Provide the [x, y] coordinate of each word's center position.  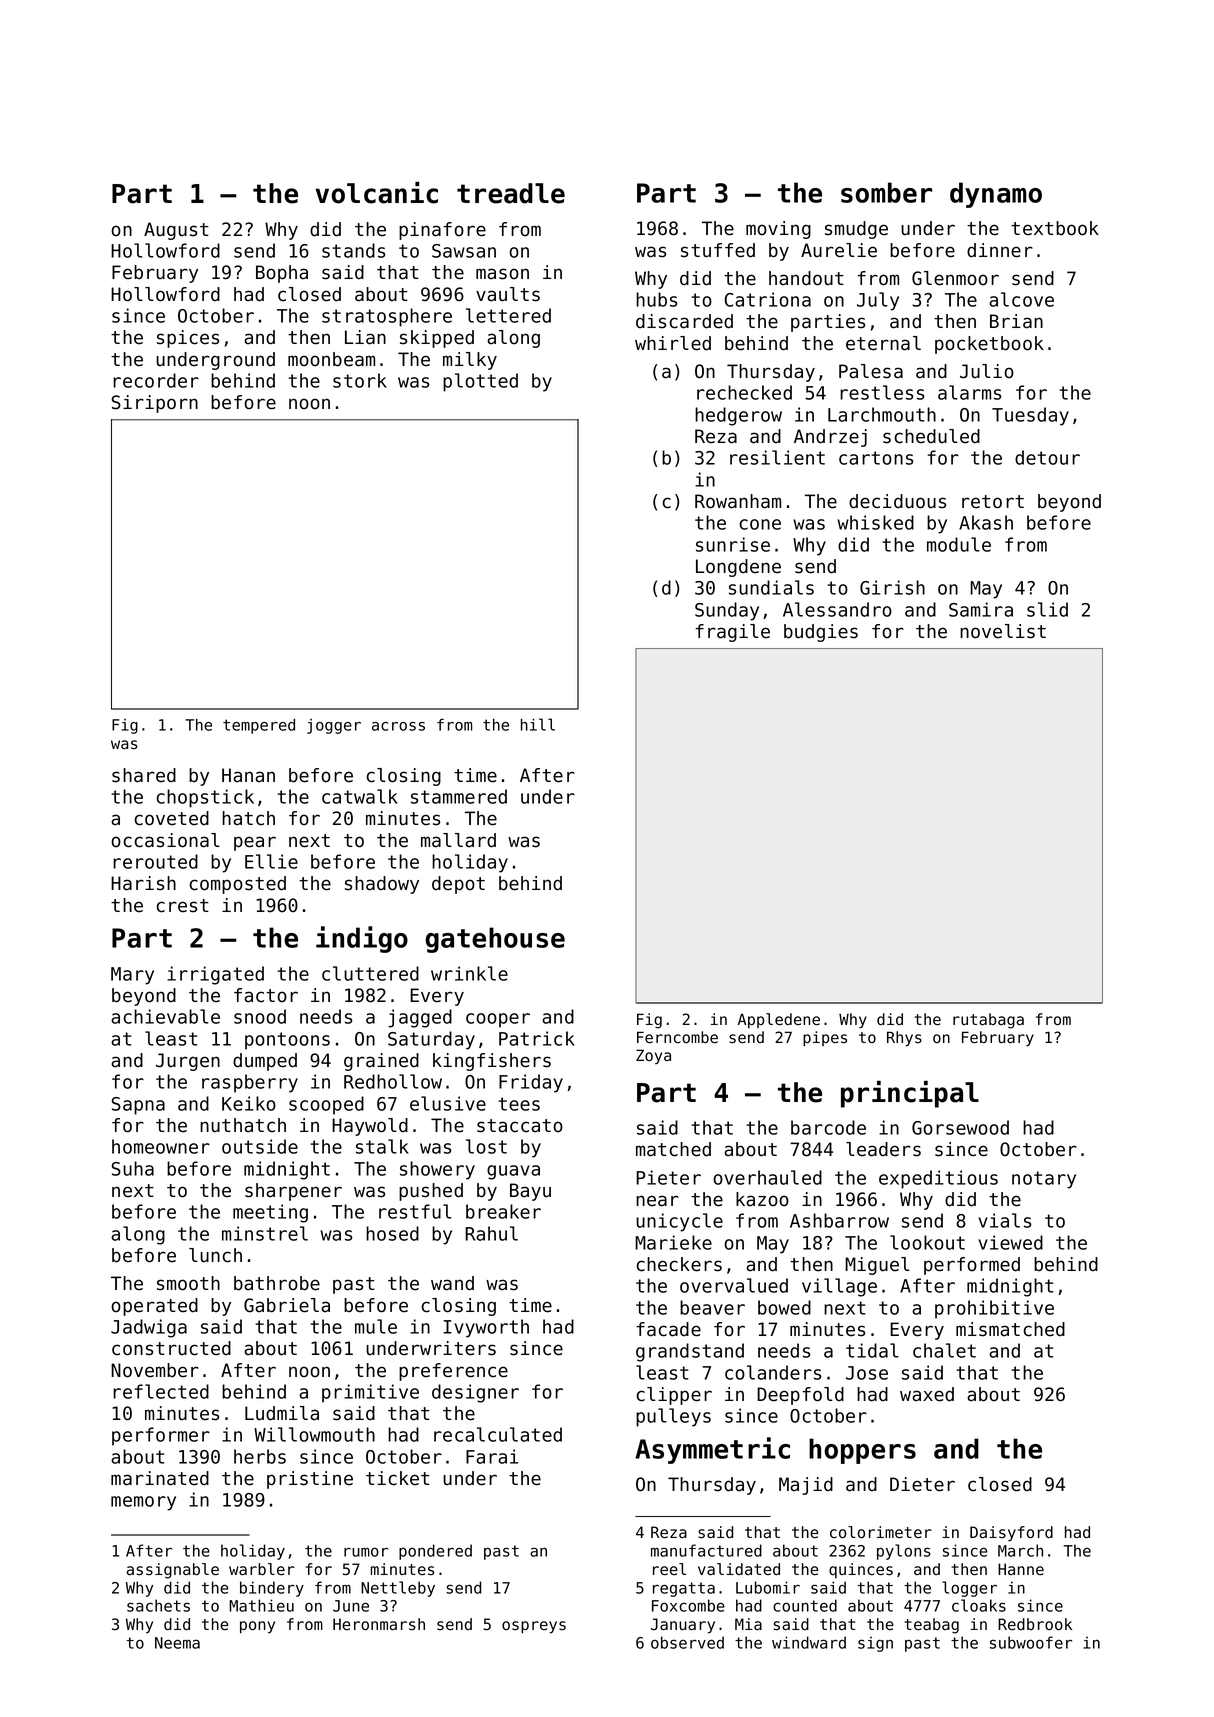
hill [538, 724]
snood [260, 1016]
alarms [969, 392]
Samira [981, 609]
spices [188, 339]
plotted [480, 382]
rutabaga [988, 1021]
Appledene [779, 1020]
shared [144, 775]
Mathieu [261, 1605]
